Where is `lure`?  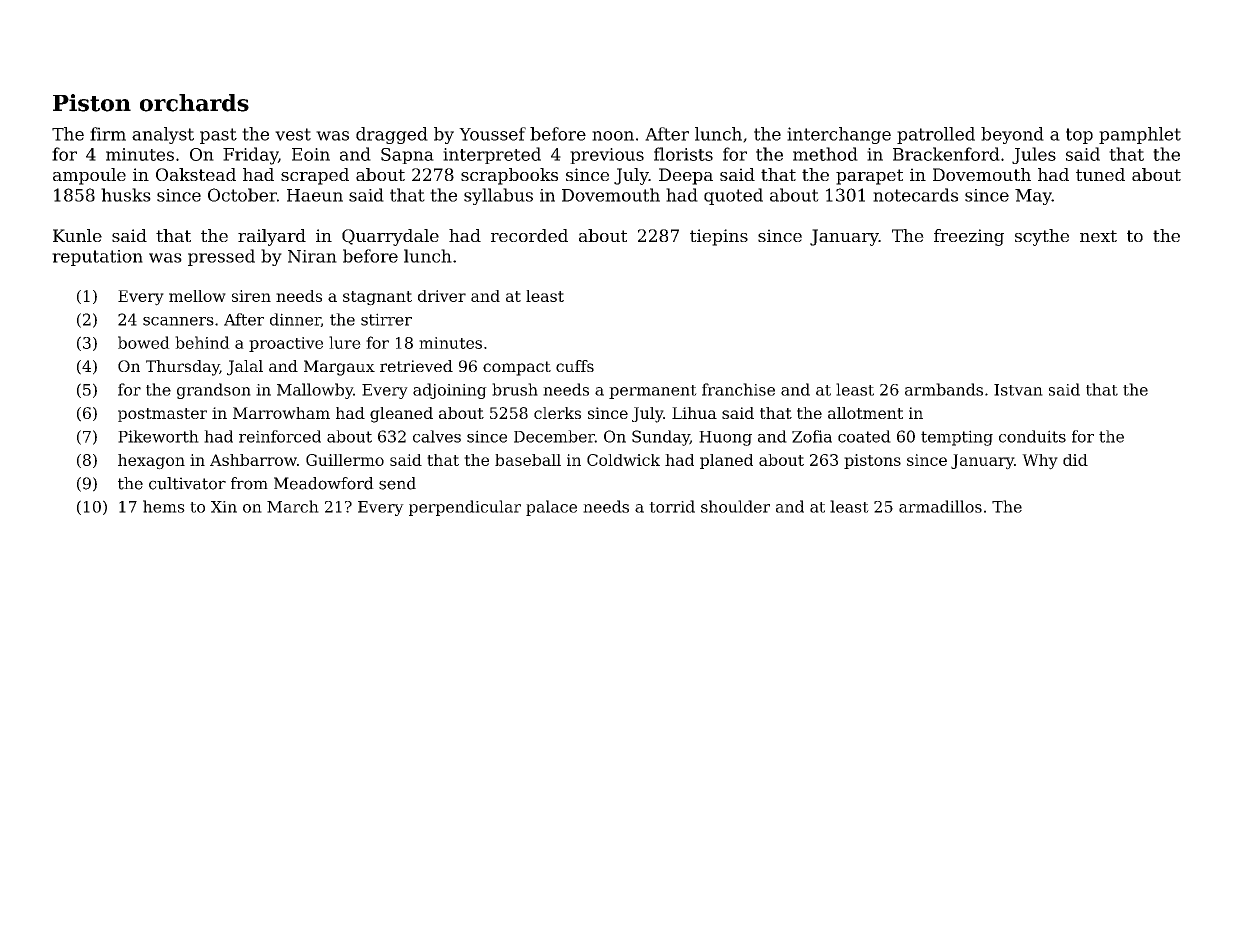
lure is located at coordinates (345, 342).
